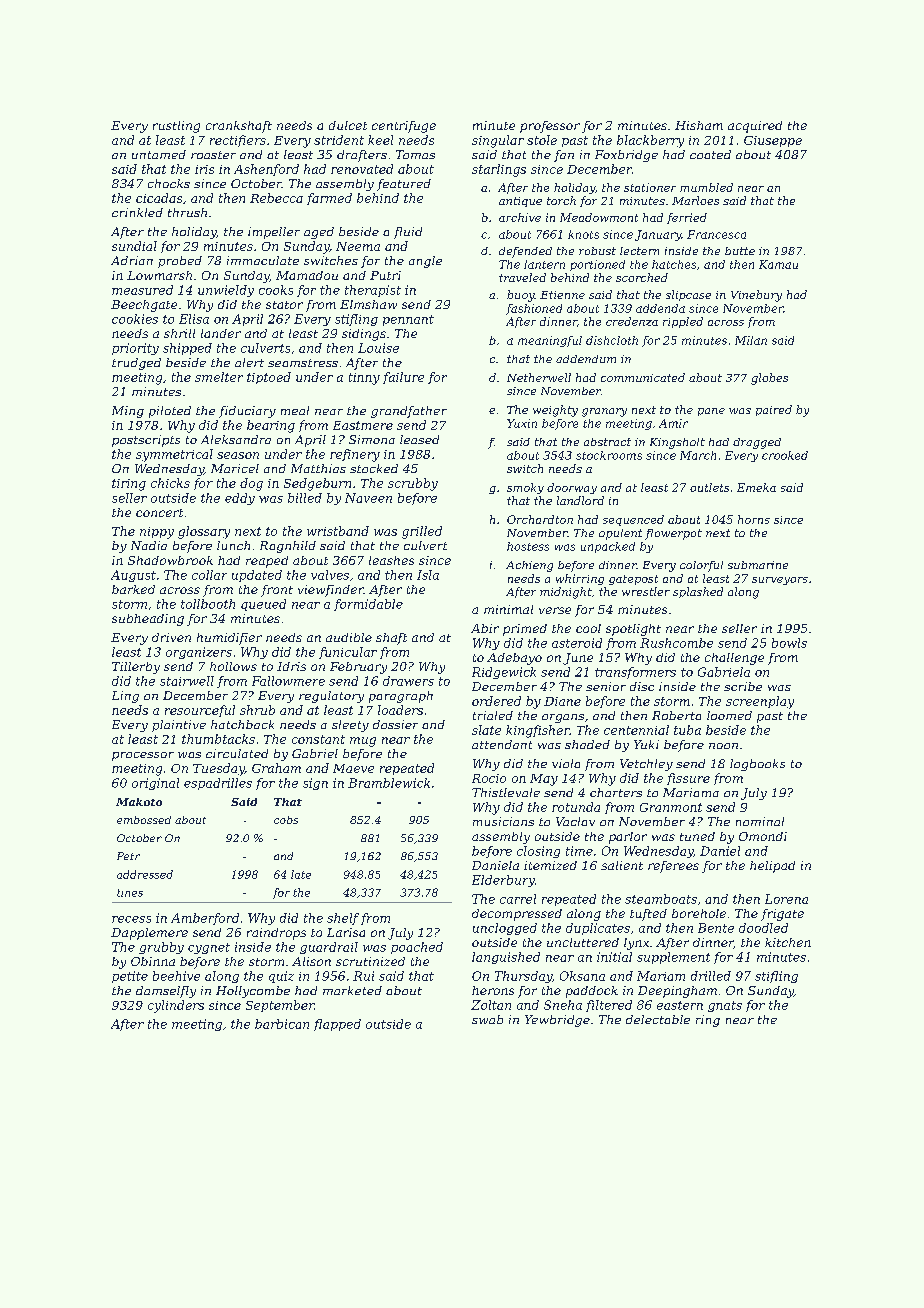 Image resolution: width=924 pixels, height=1308 pixels. I want to click on hatches, so click(674, 264).
